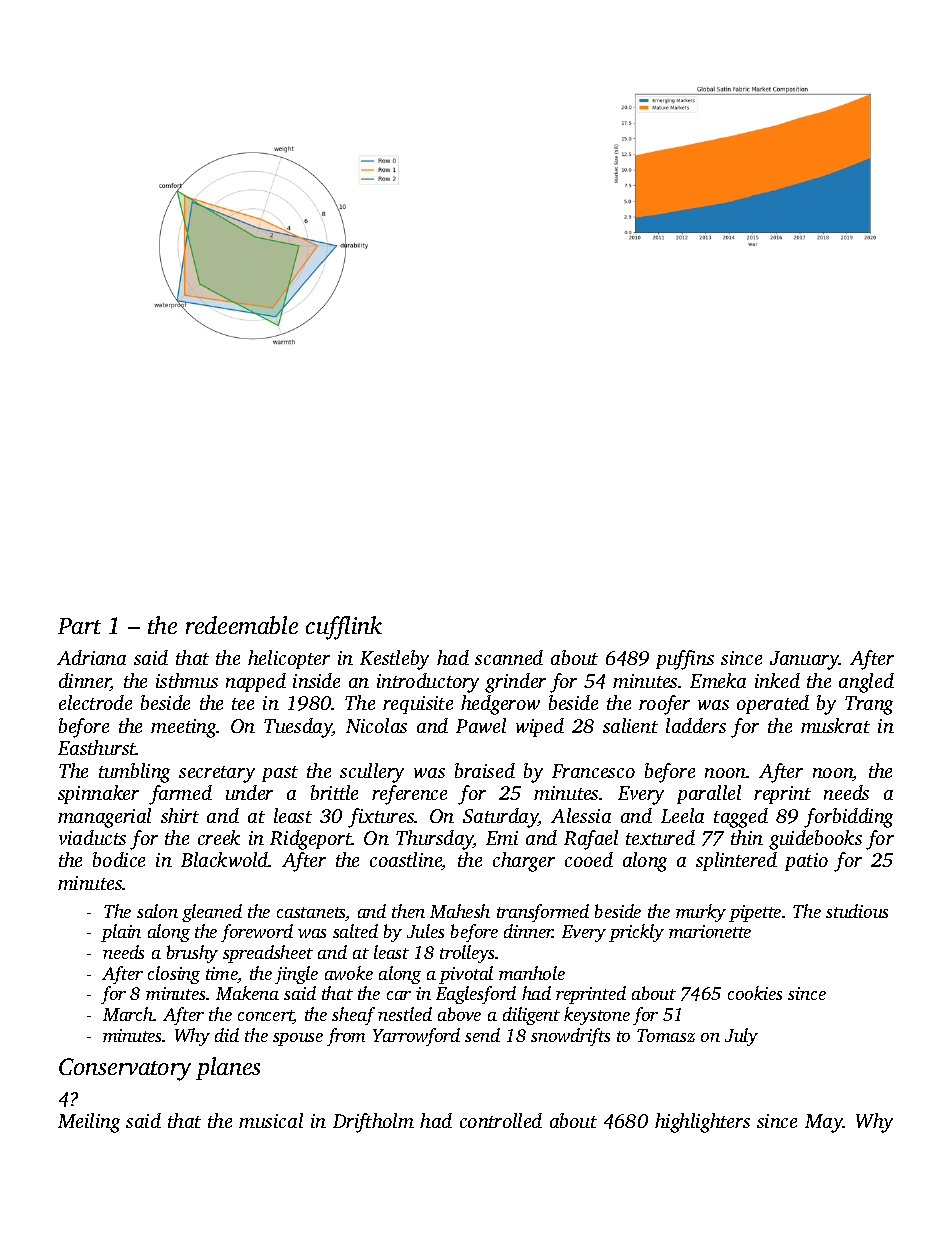  Describe the element at coordinates (428, 683) in the screenshot. I see `introductory` at that location.
